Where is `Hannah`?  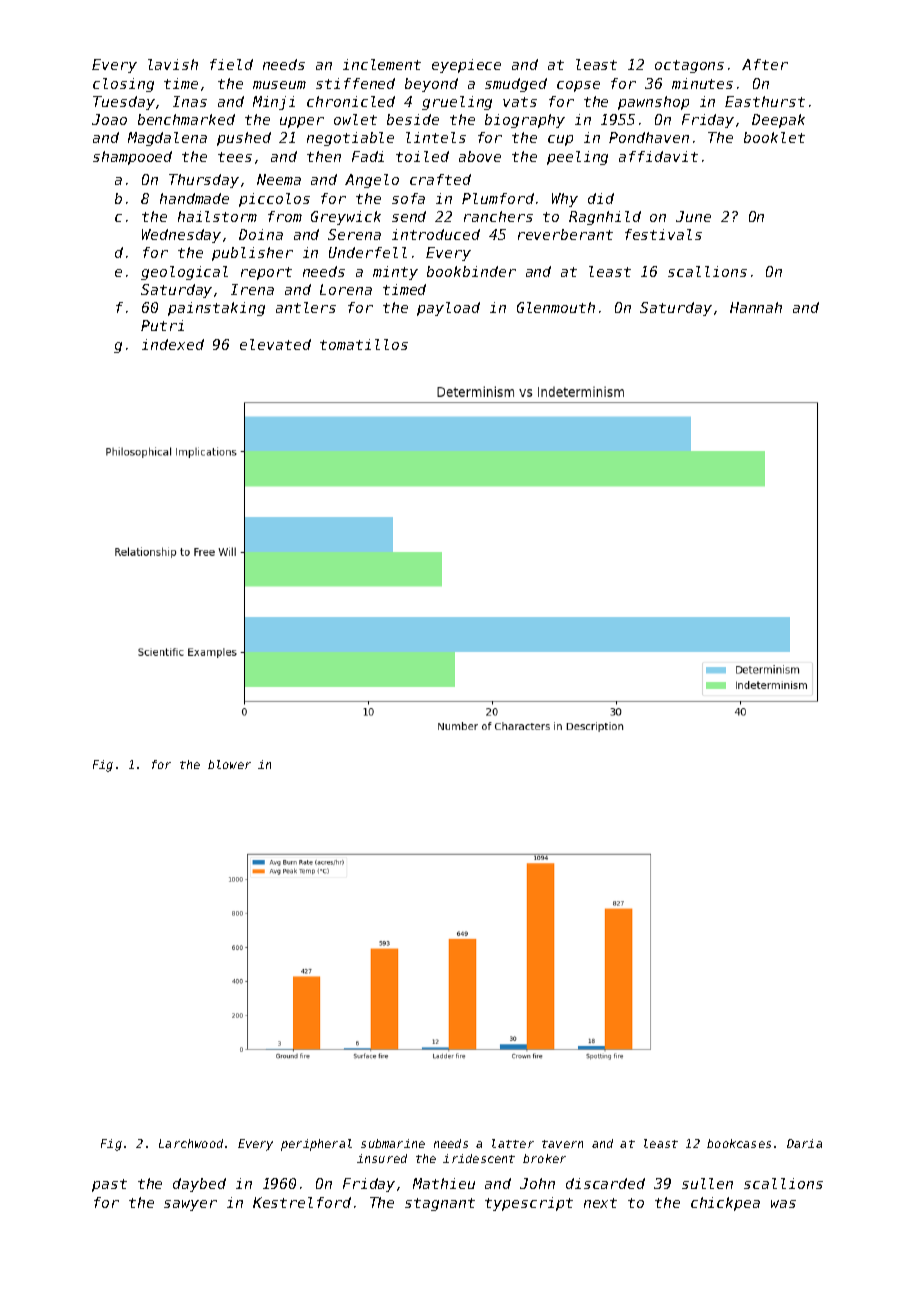
Hannah is located at coordinates (756, 307).
